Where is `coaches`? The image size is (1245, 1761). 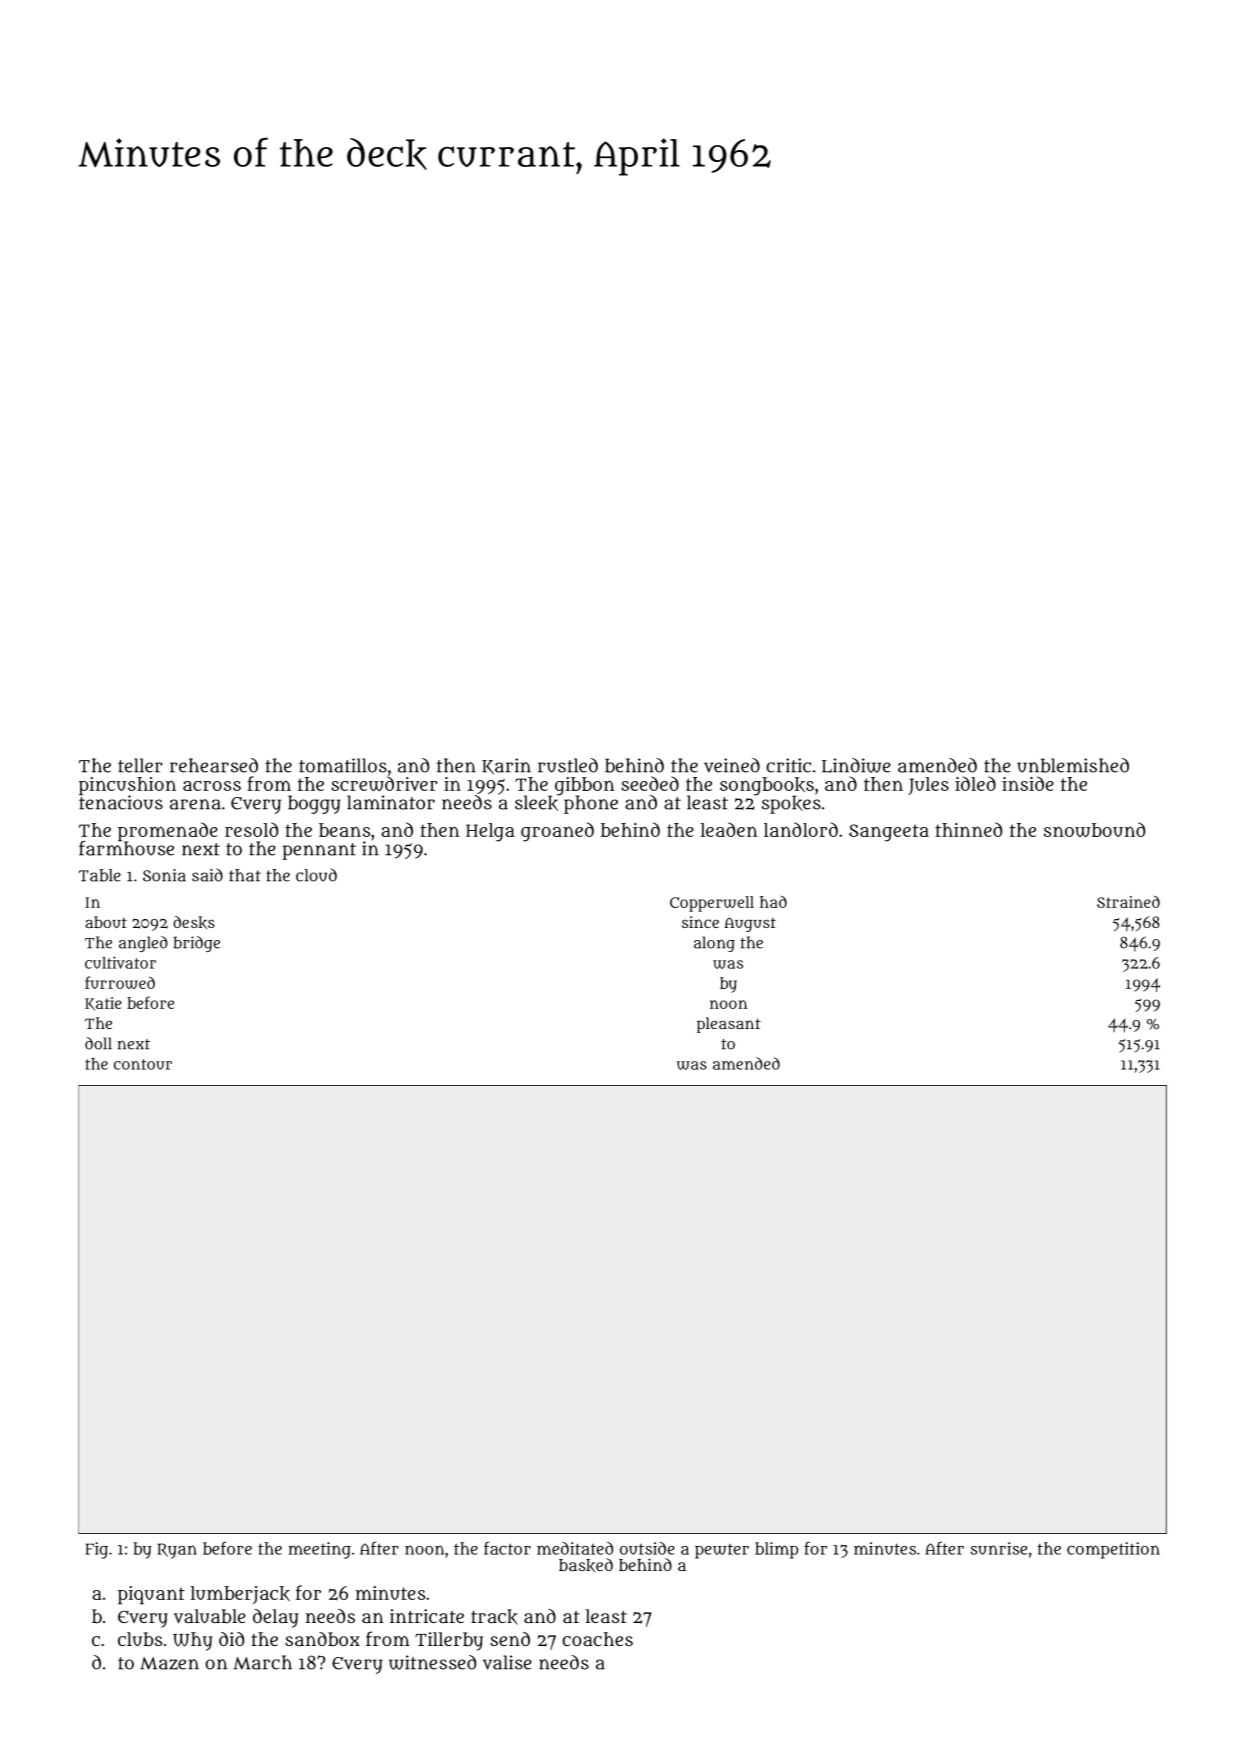
coaches is located at coordinates (597, 1639).
